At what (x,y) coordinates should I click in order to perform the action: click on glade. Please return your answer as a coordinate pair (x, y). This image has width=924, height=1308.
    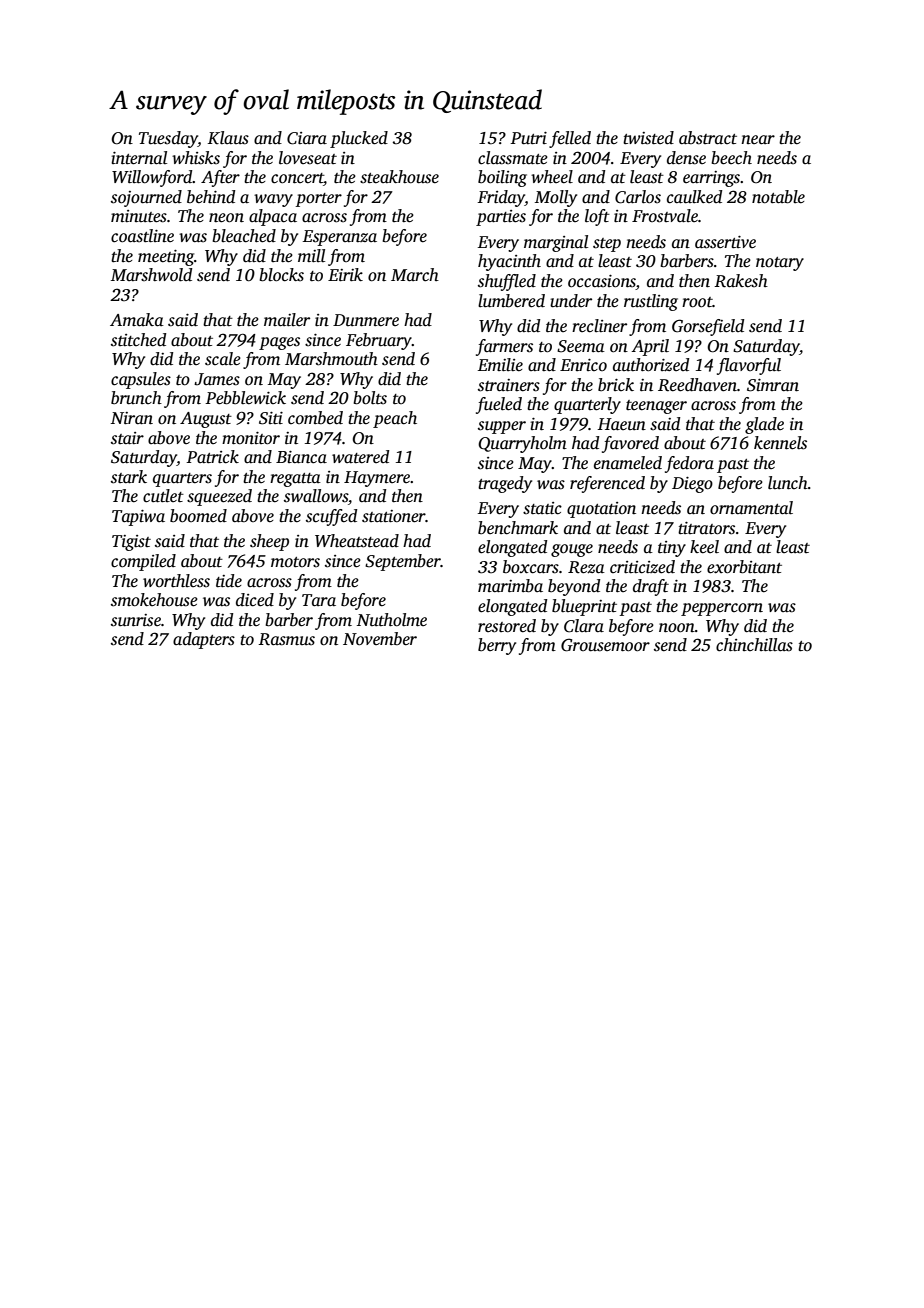
    Looking at the image, I should click on (764, 425).
